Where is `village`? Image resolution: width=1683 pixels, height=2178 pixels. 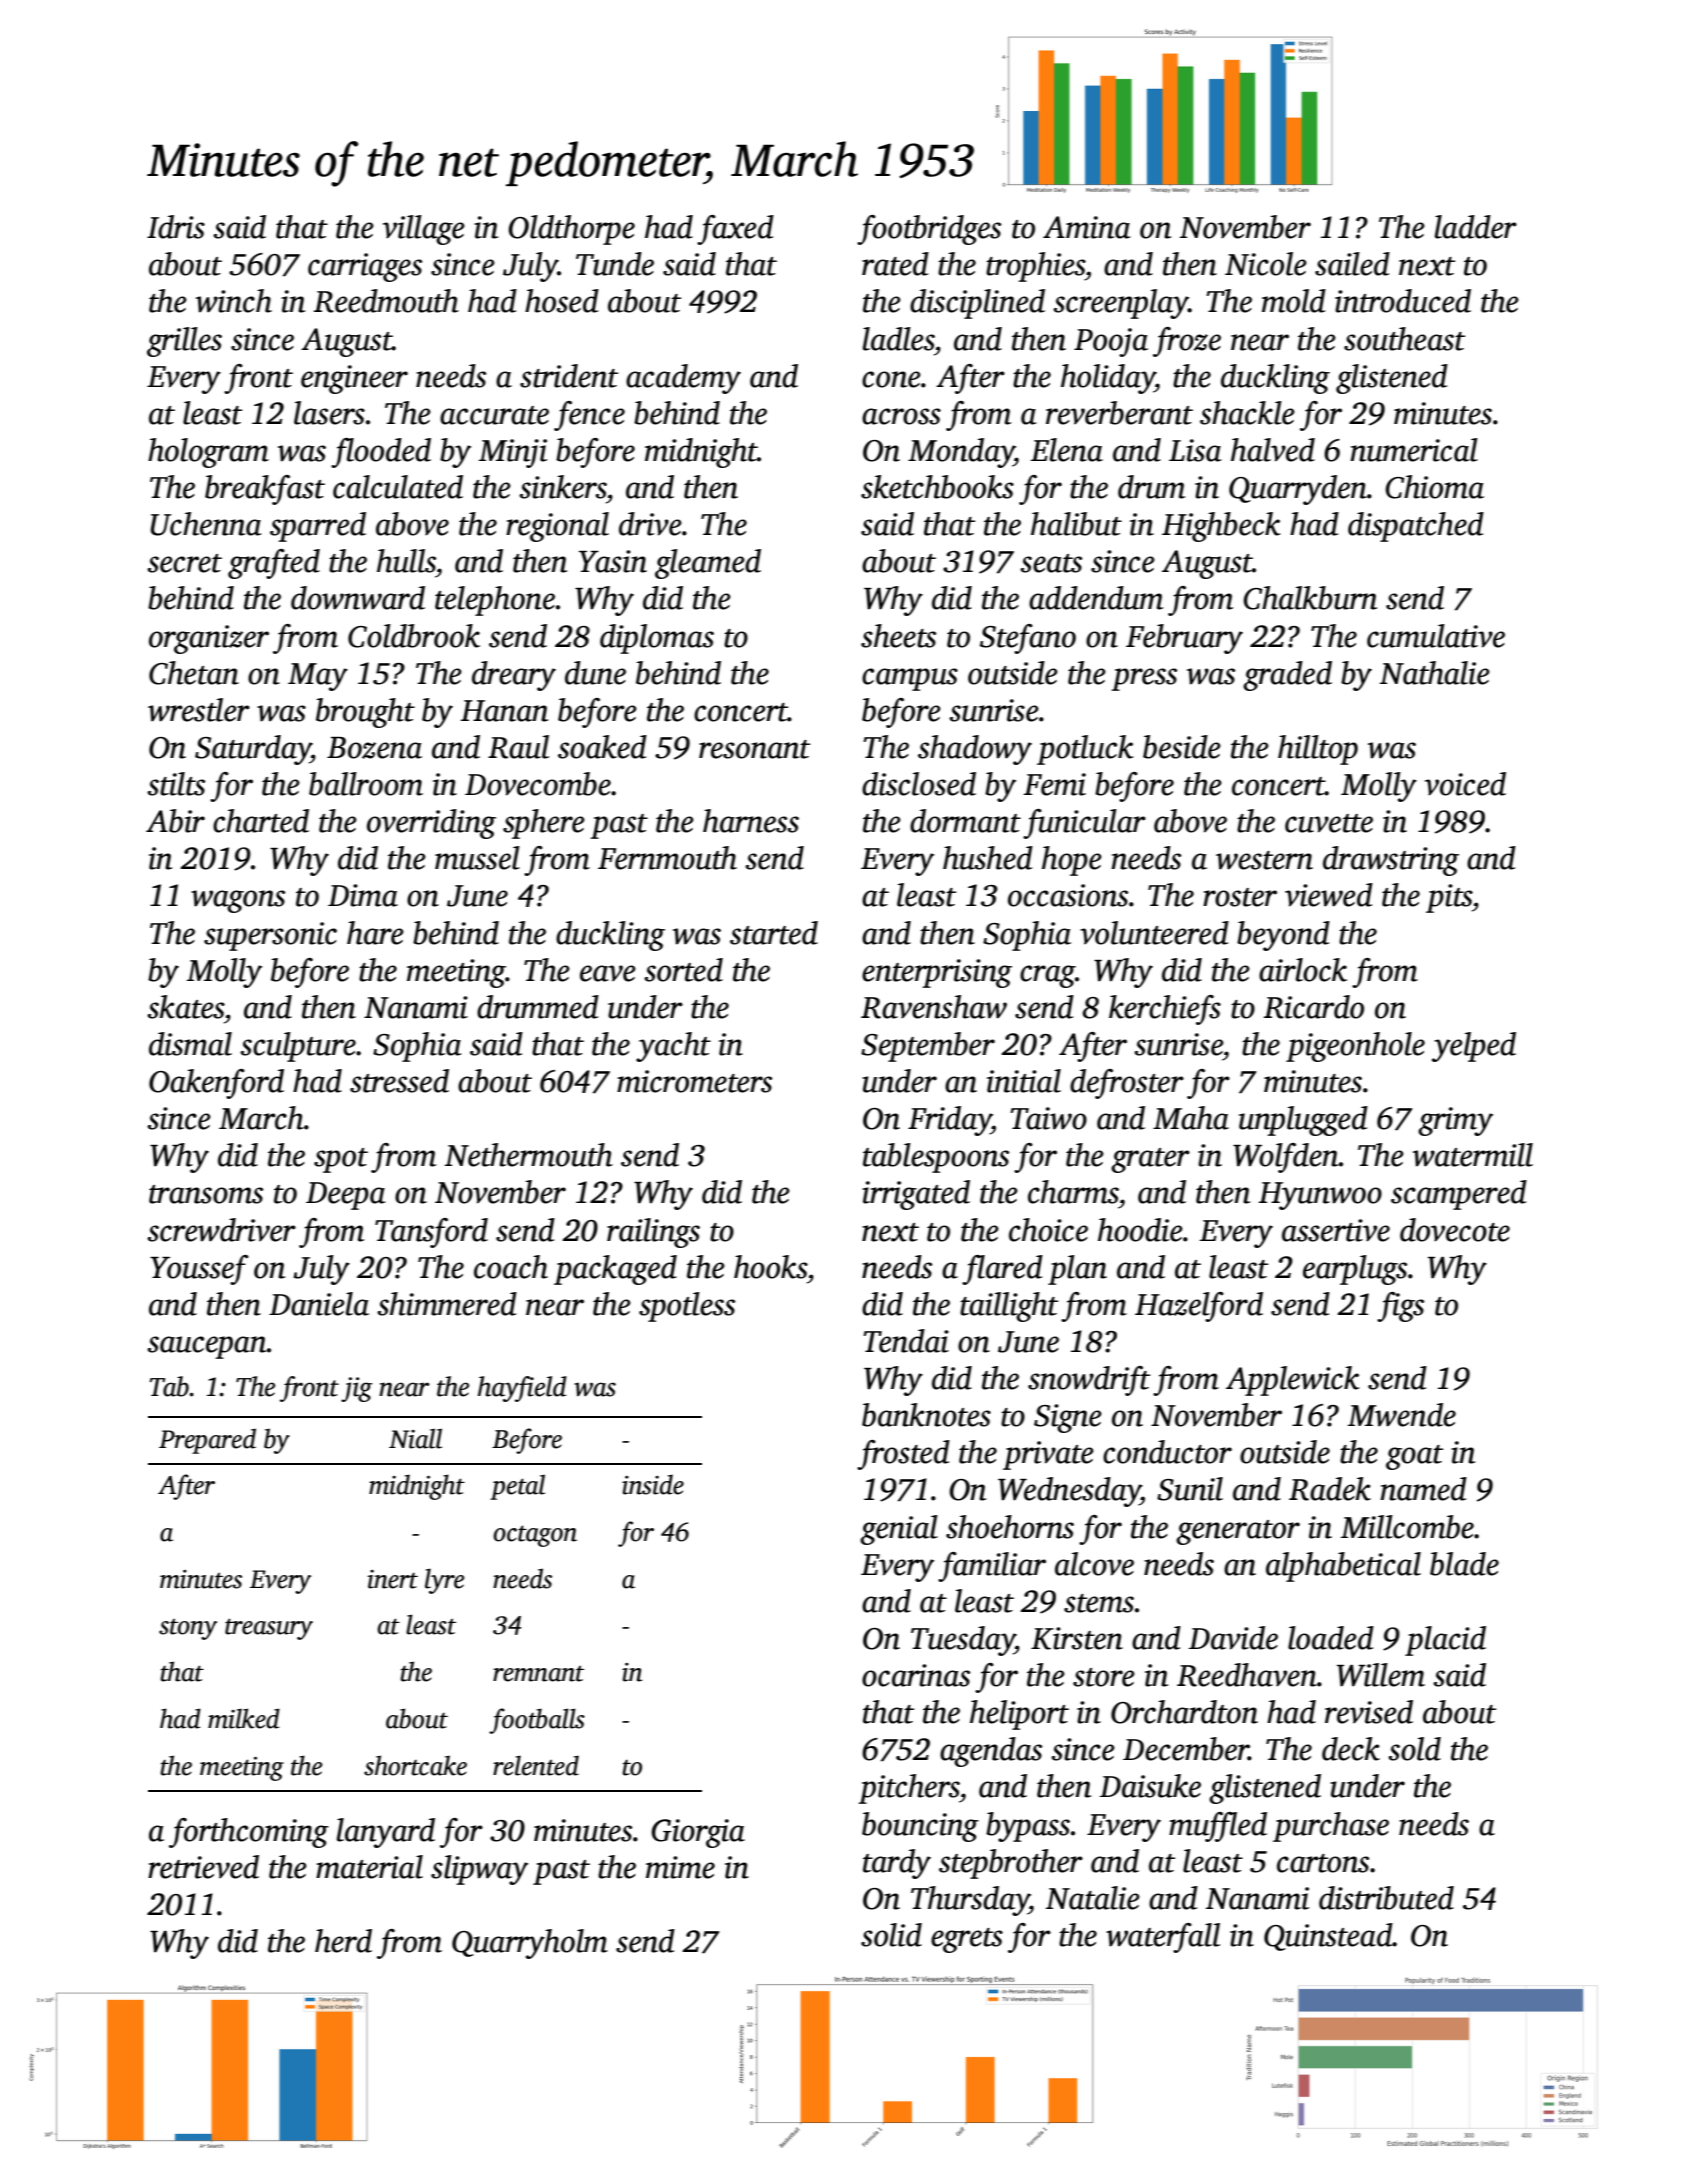
village is located at coordinates (424, 230).
